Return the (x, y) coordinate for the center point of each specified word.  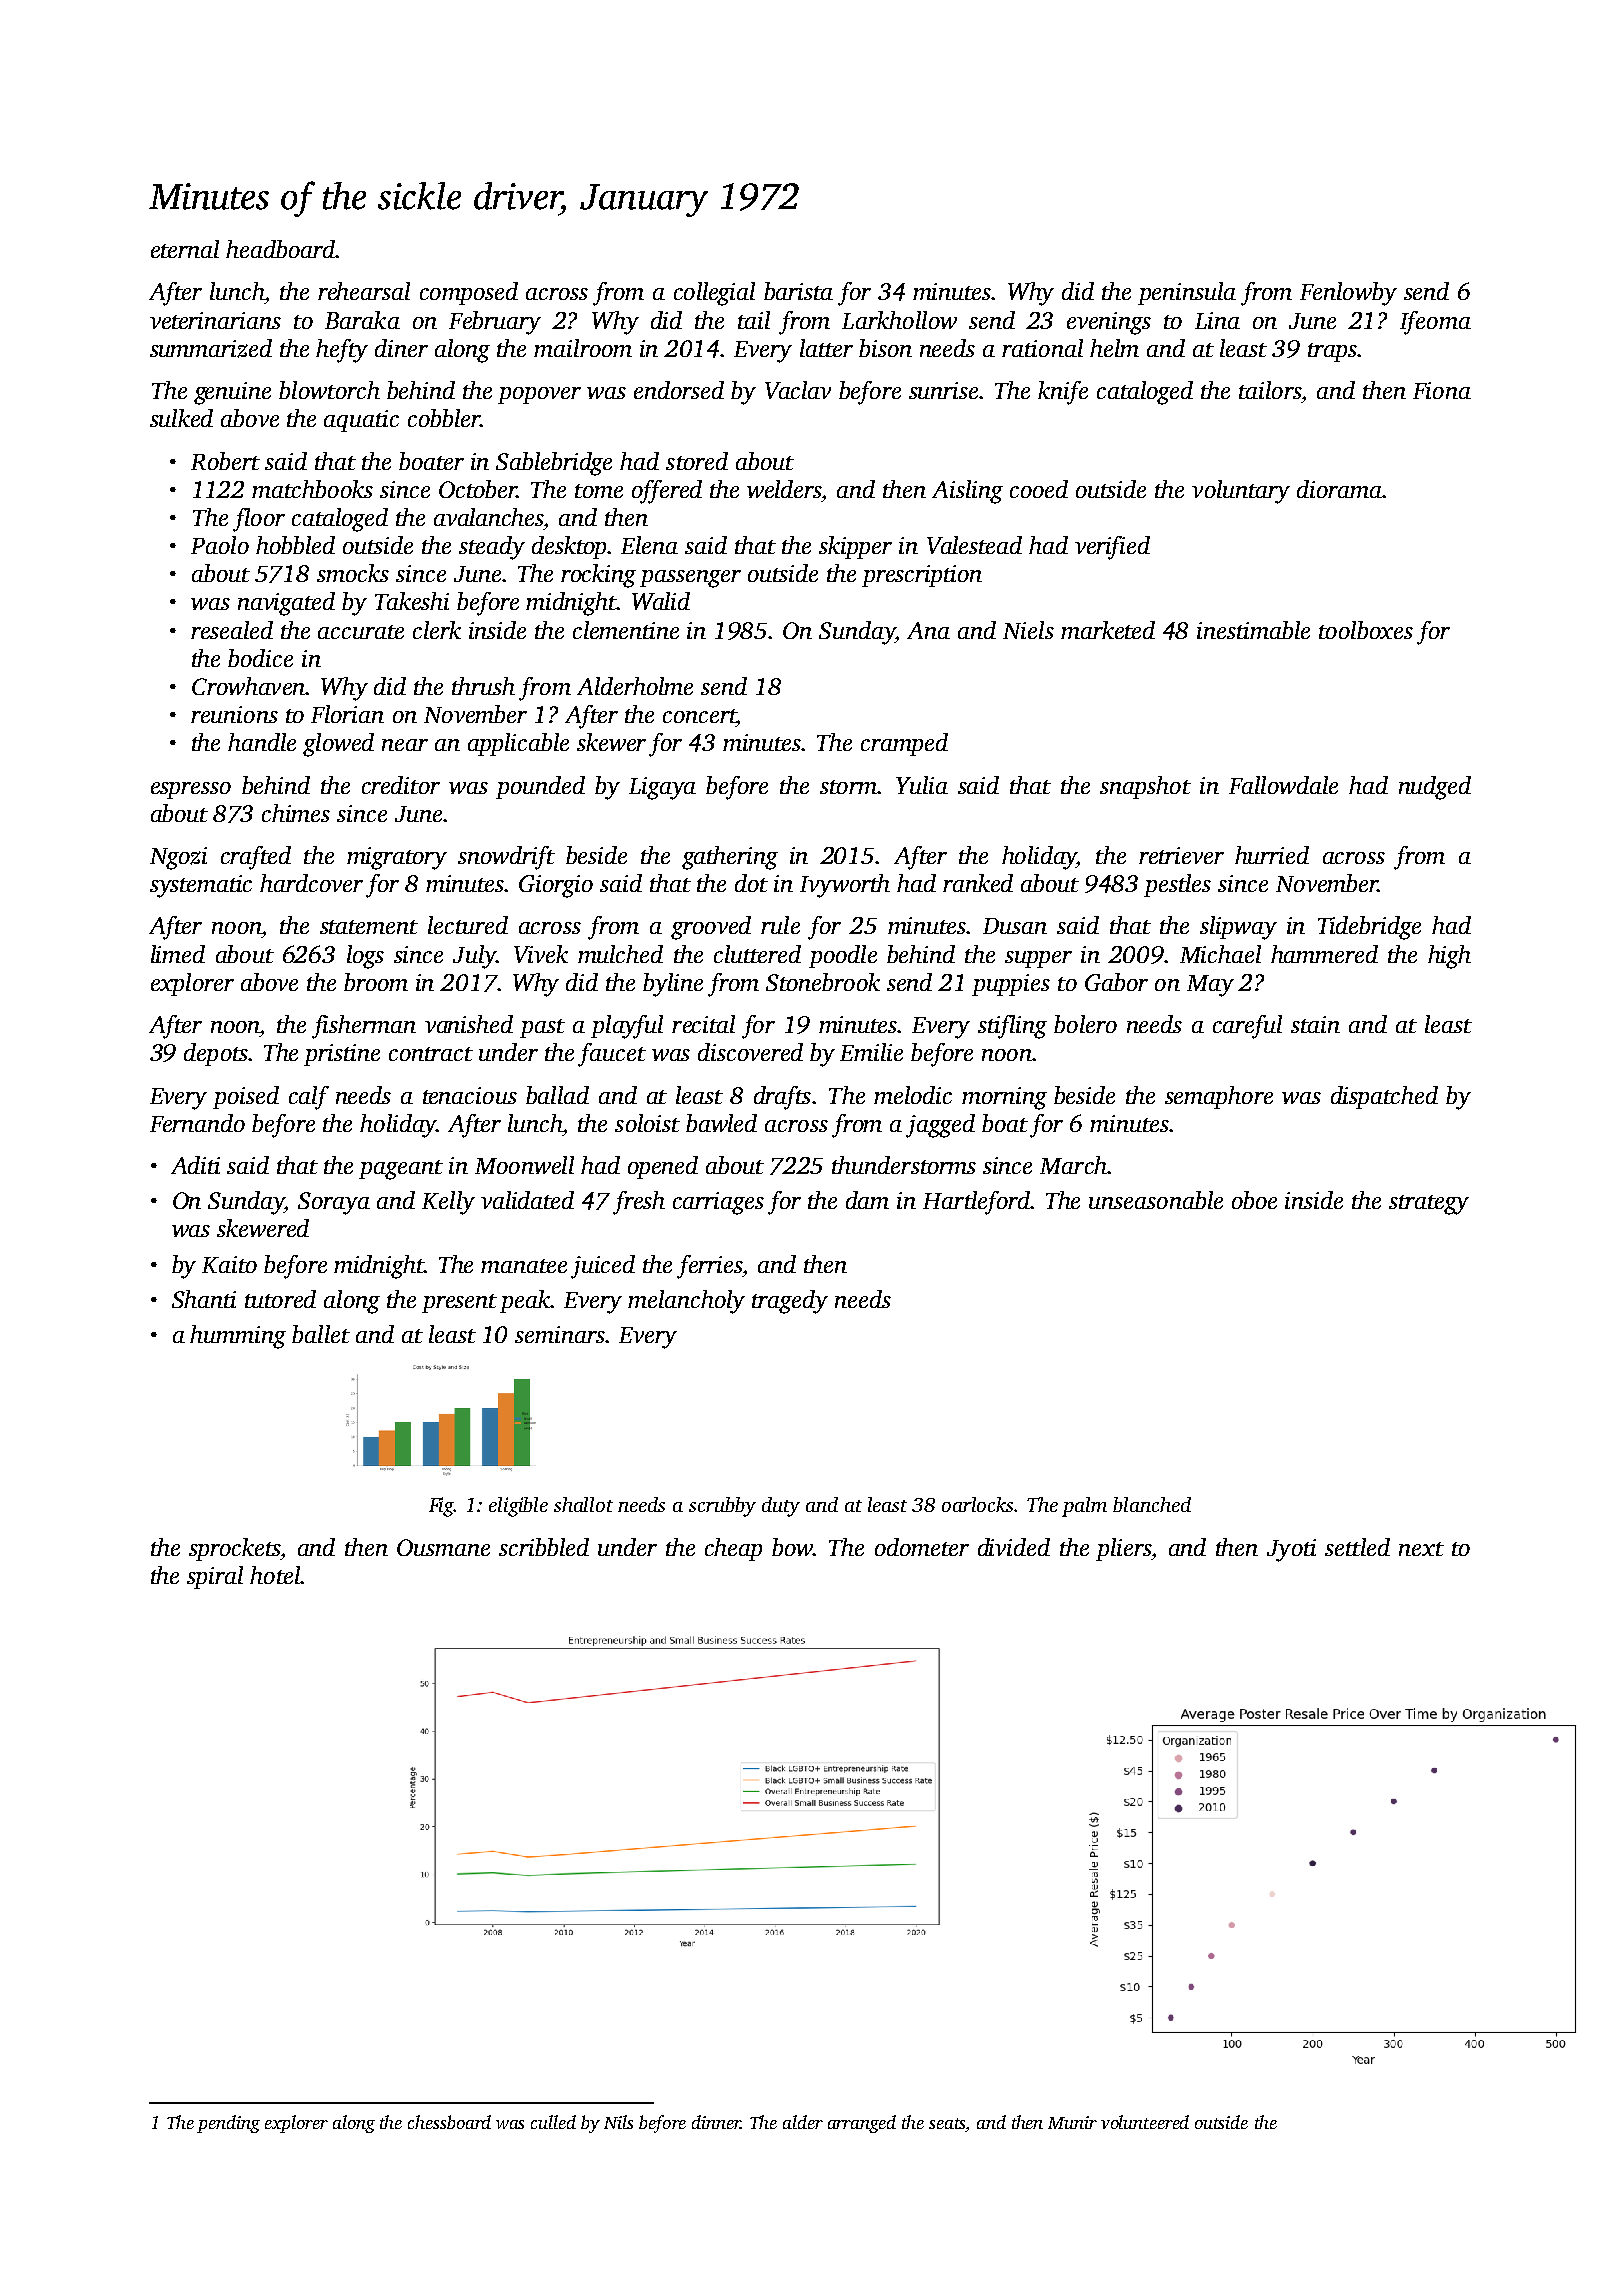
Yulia (922, 785)
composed (469, 293)
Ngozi (178, 858)
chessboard (449, 2122)
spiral (215, 1577)
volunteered (1145, 2122)
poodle (843, 956)
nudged (1435, 788)
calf (309, 1098)
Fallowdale (1283, 785)
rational (1042, 348)
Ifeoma (1435, 323)
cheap (733, 1549)
